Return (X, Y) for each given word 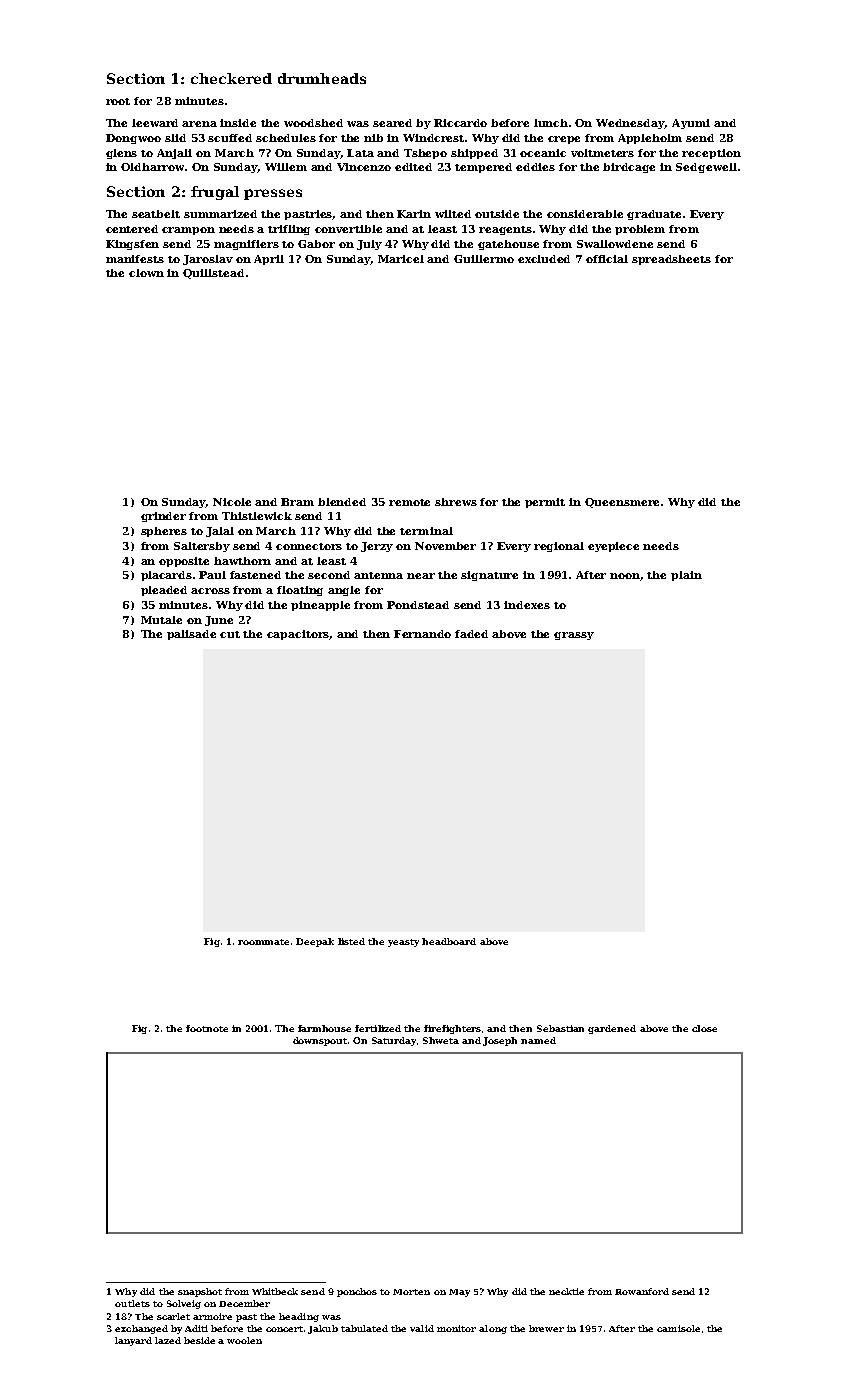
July (369, 245)
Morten (411, 1292)
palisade (191, 635)
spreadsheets (671, 260)
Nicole (232, 502)
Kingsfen (132, 245)
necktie (566, 1291)
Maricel (401, 259)
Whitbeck (275, 1291)
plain (686, 576)
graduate (654, 215)
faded (471, 634)
